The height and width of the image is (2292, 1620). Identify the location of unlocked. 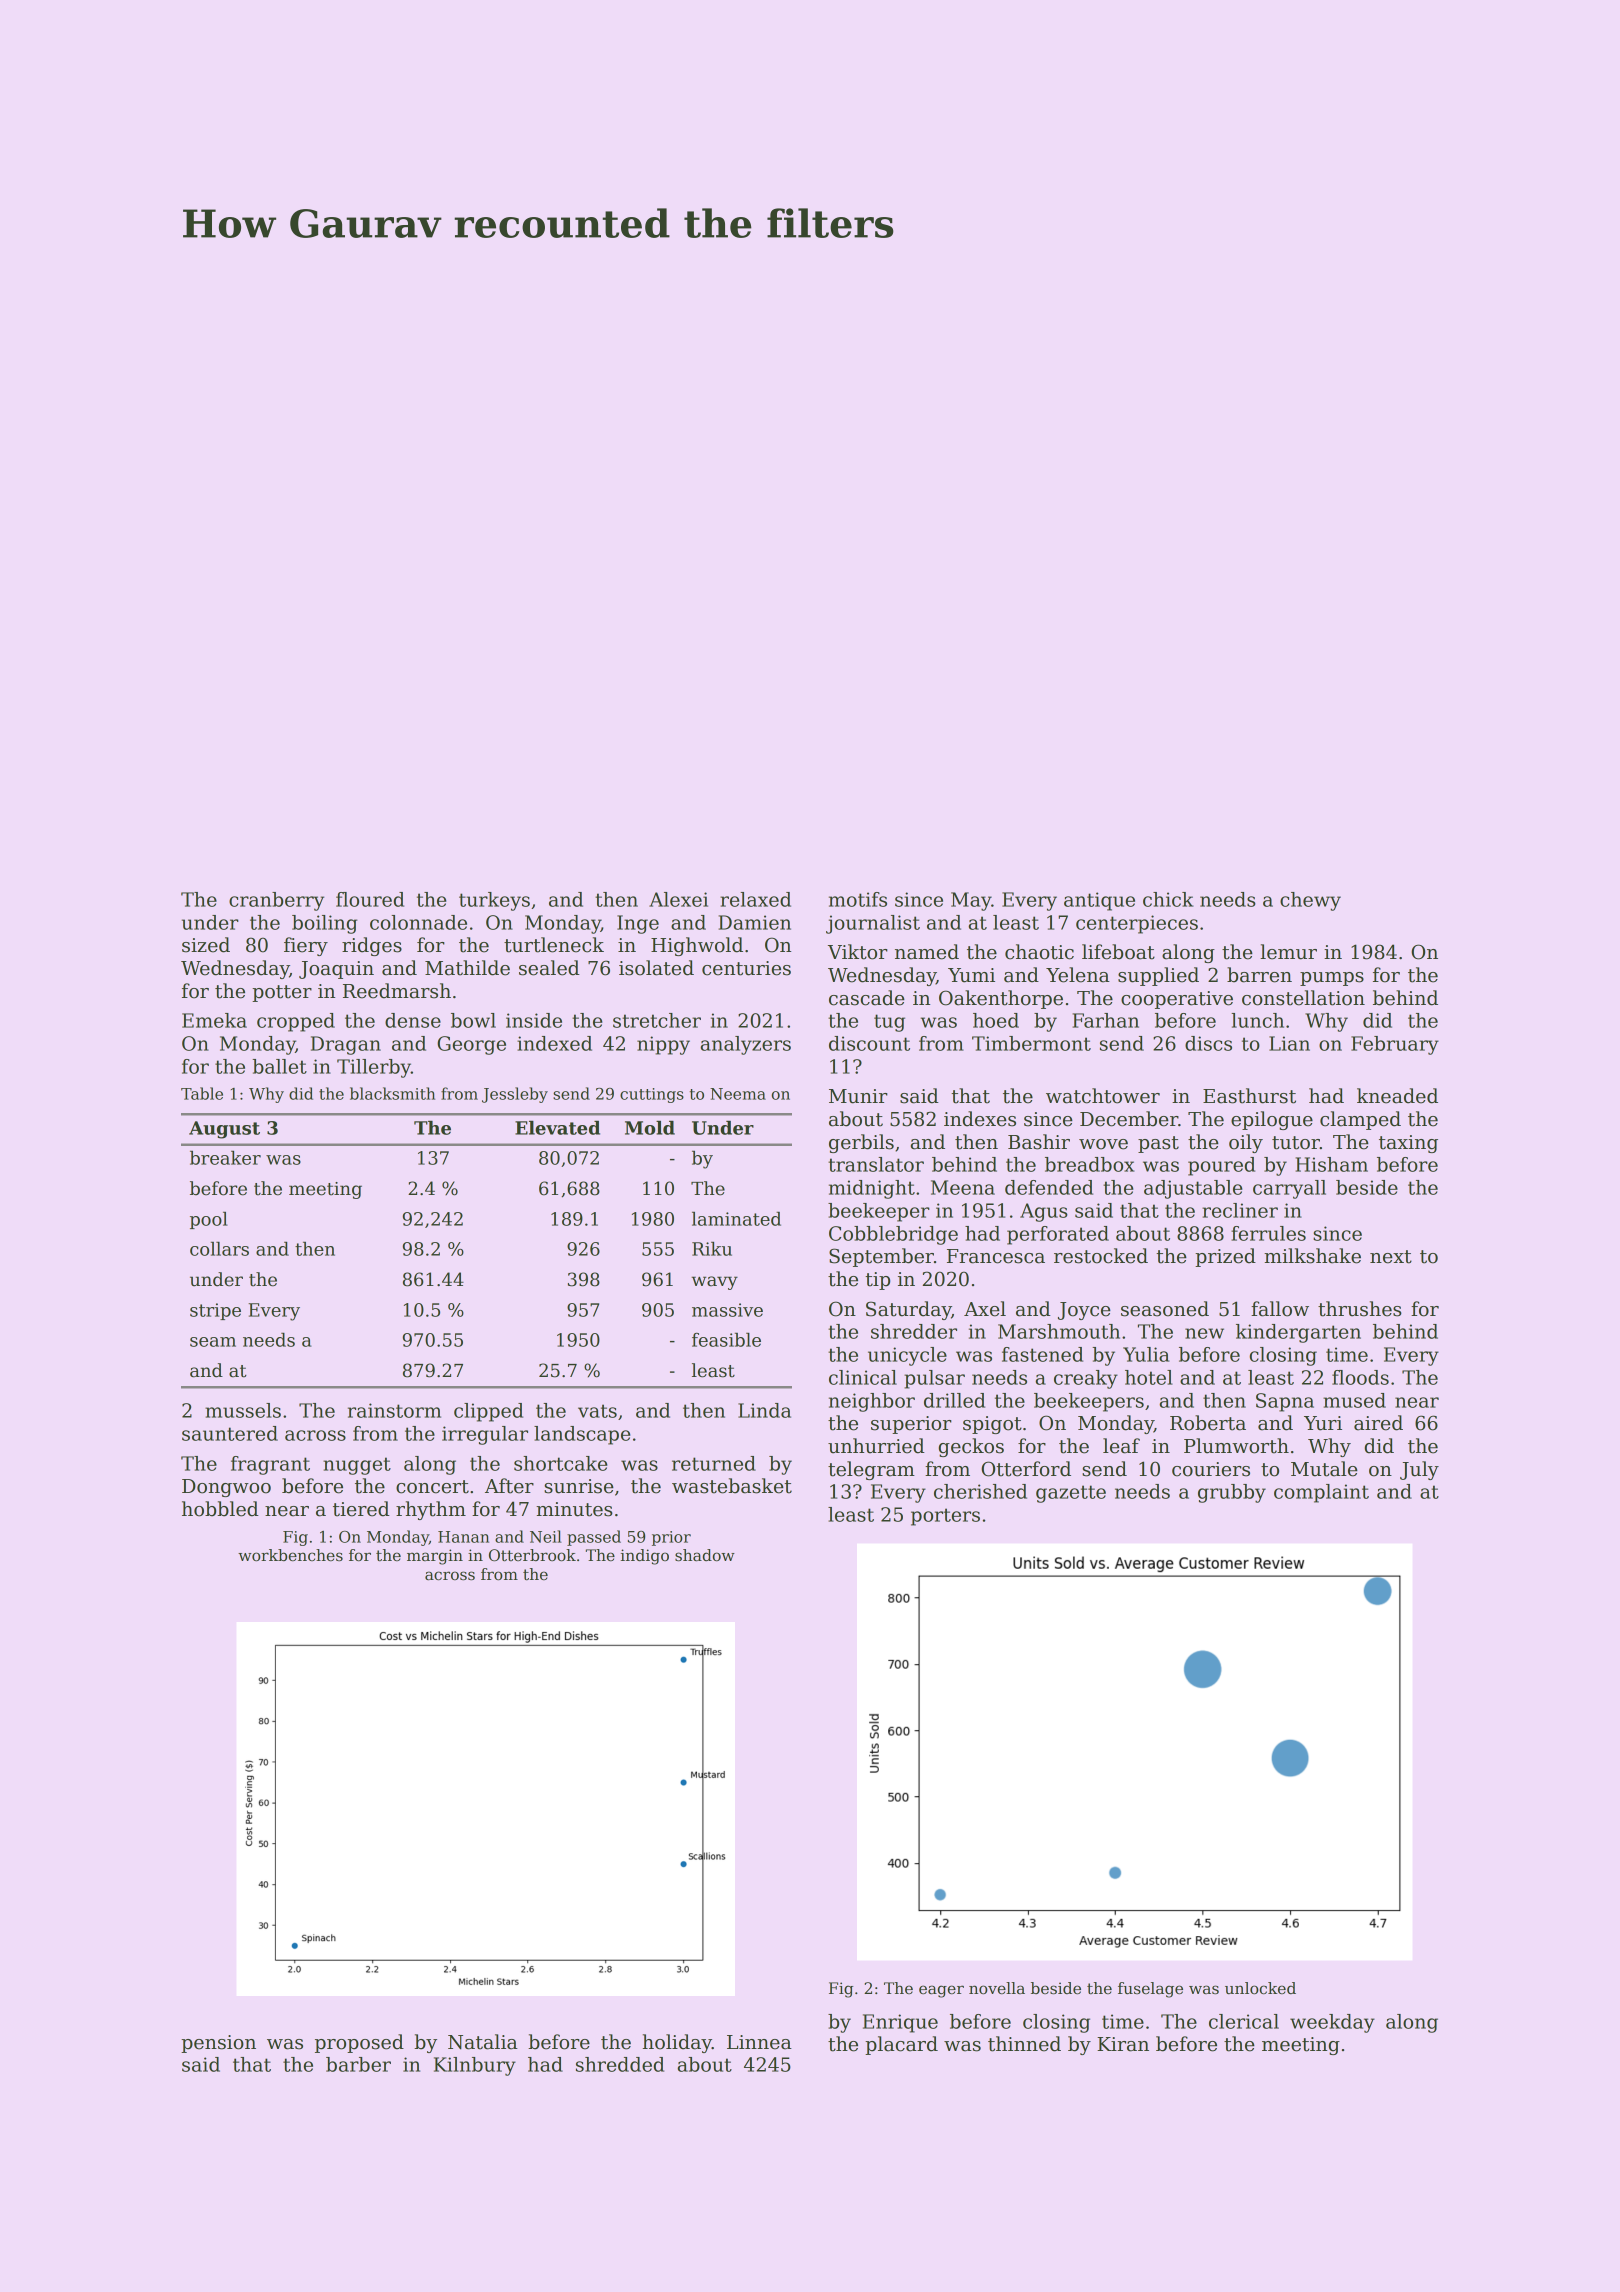
(1260, 1988).
